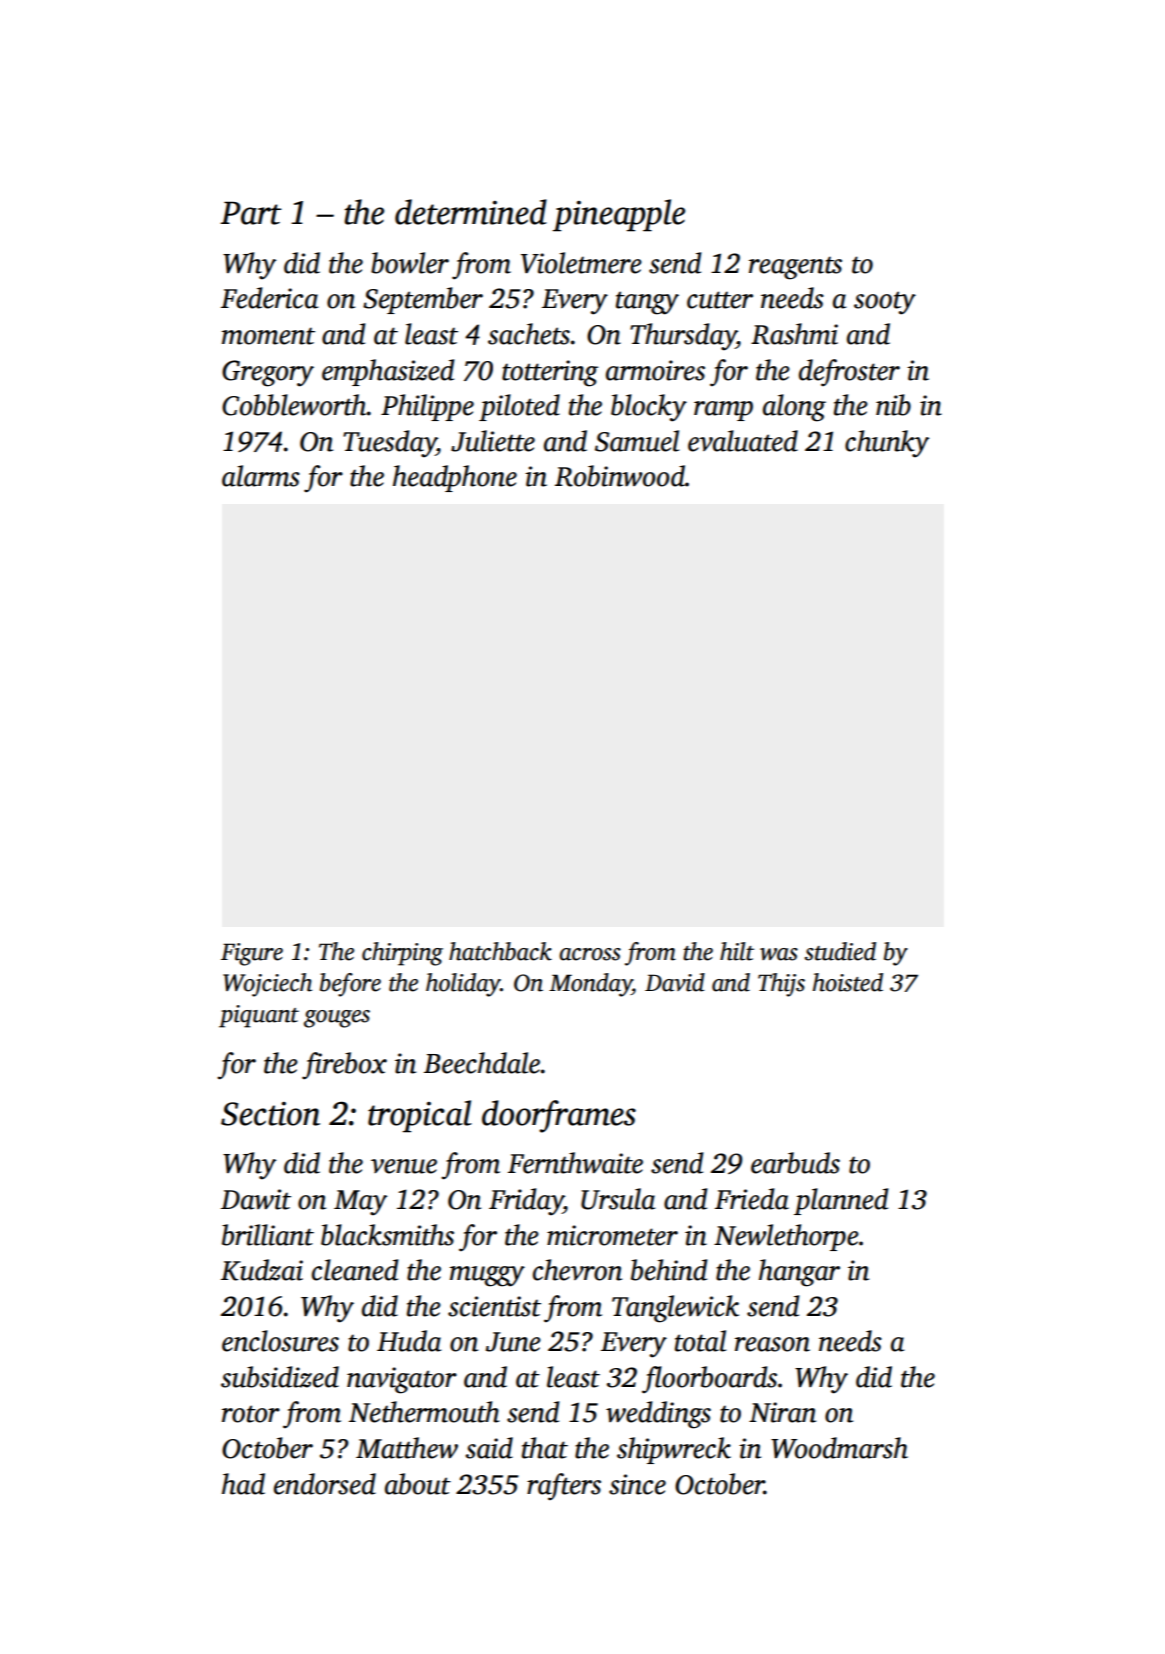 This image has width=1165, height=1654. I want to click on about, so click(418, 1484).
